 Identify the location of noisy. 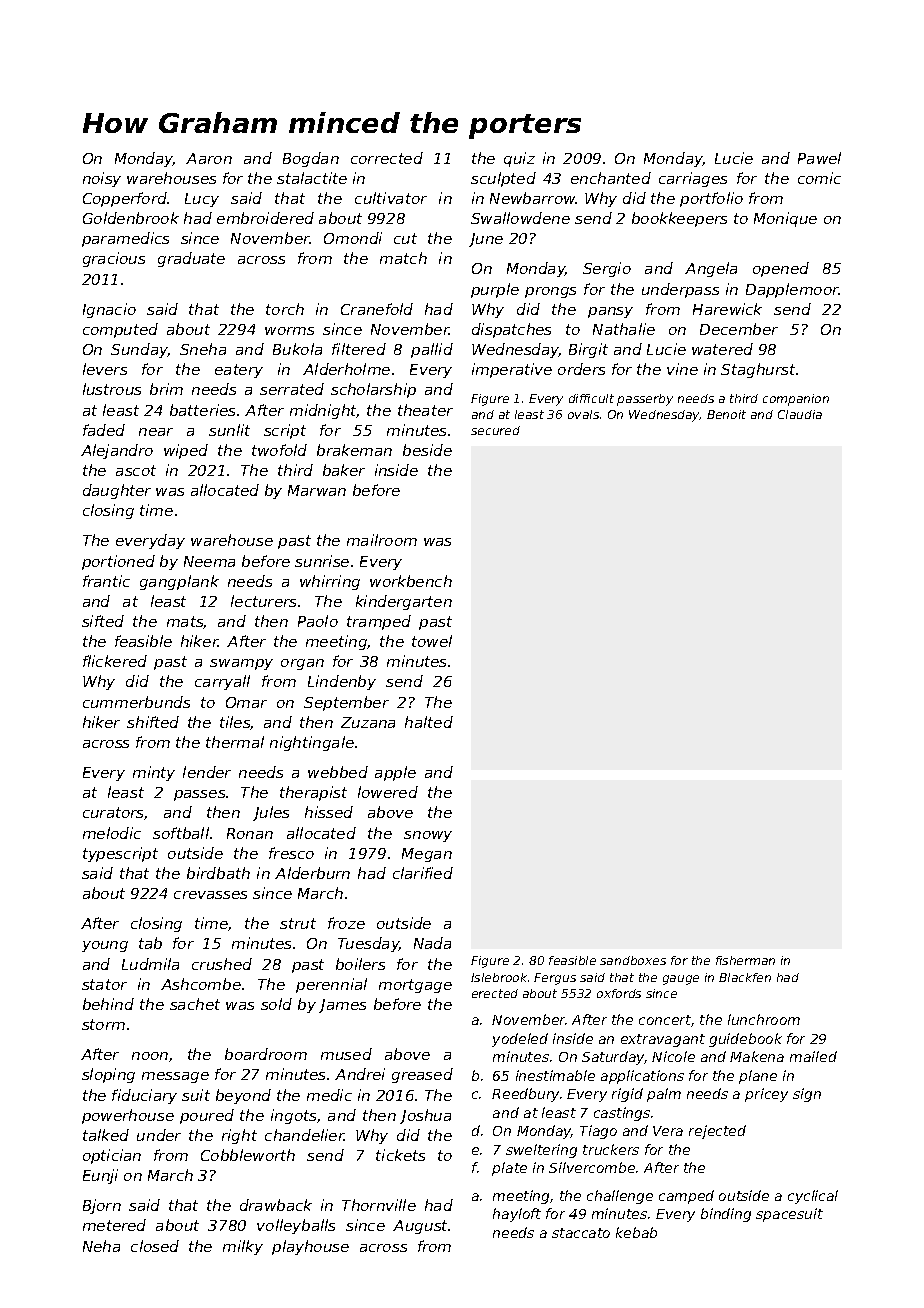
(102, 179).
